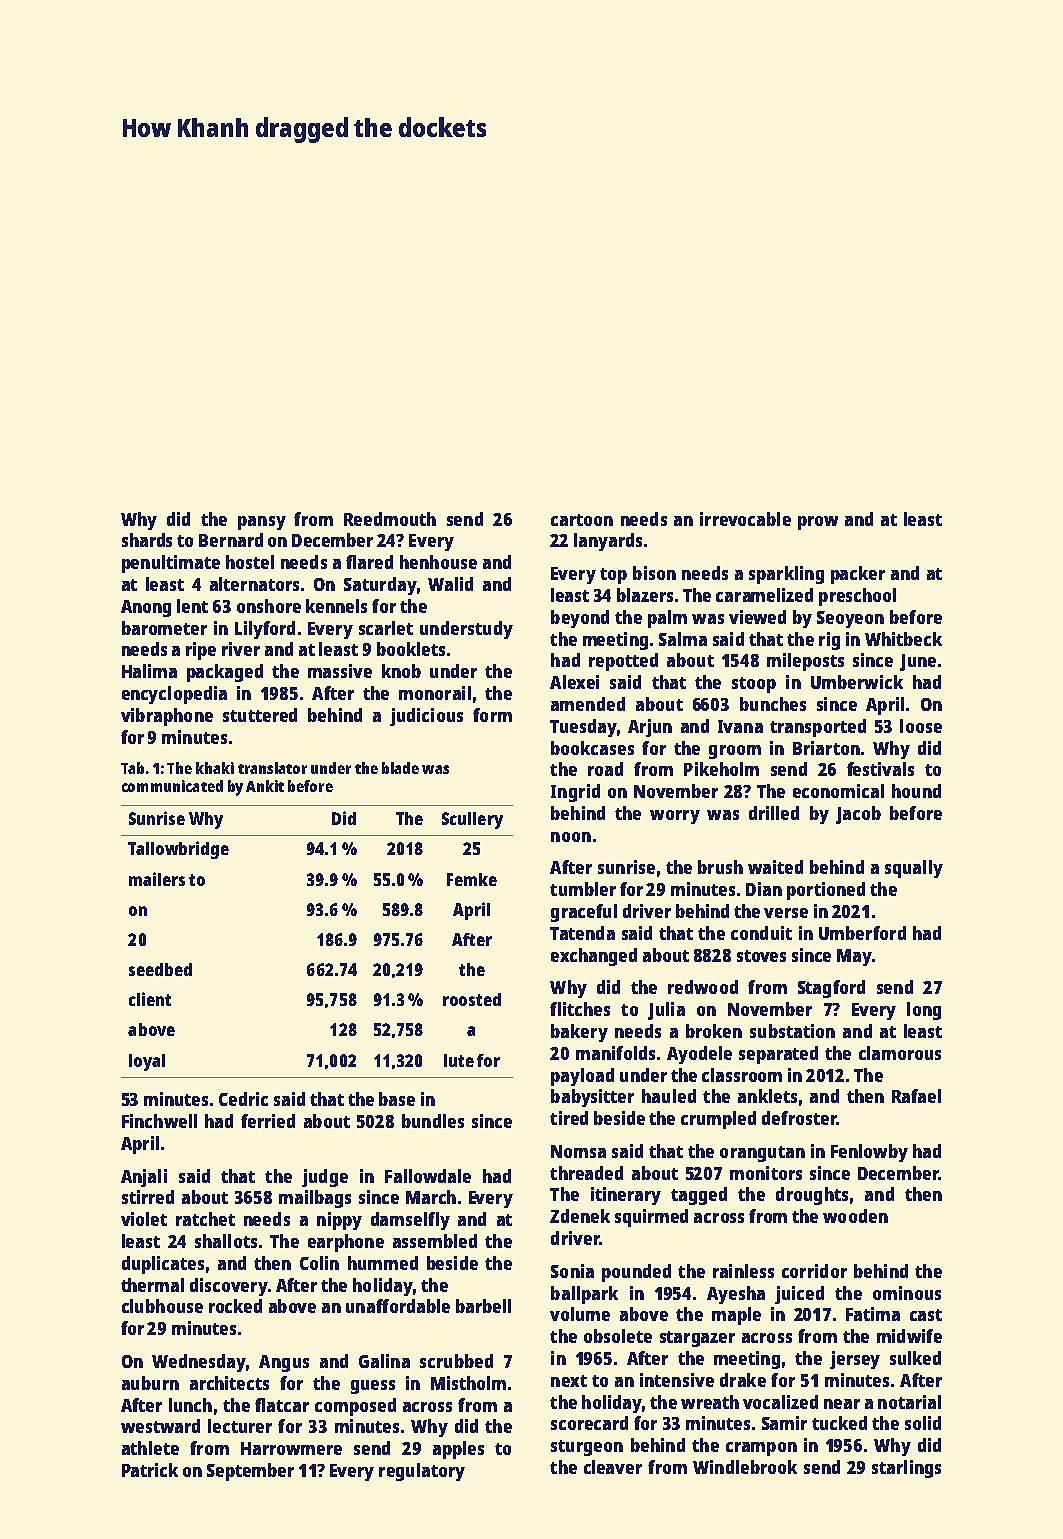  I want to click on long, so click(924, 1011).
